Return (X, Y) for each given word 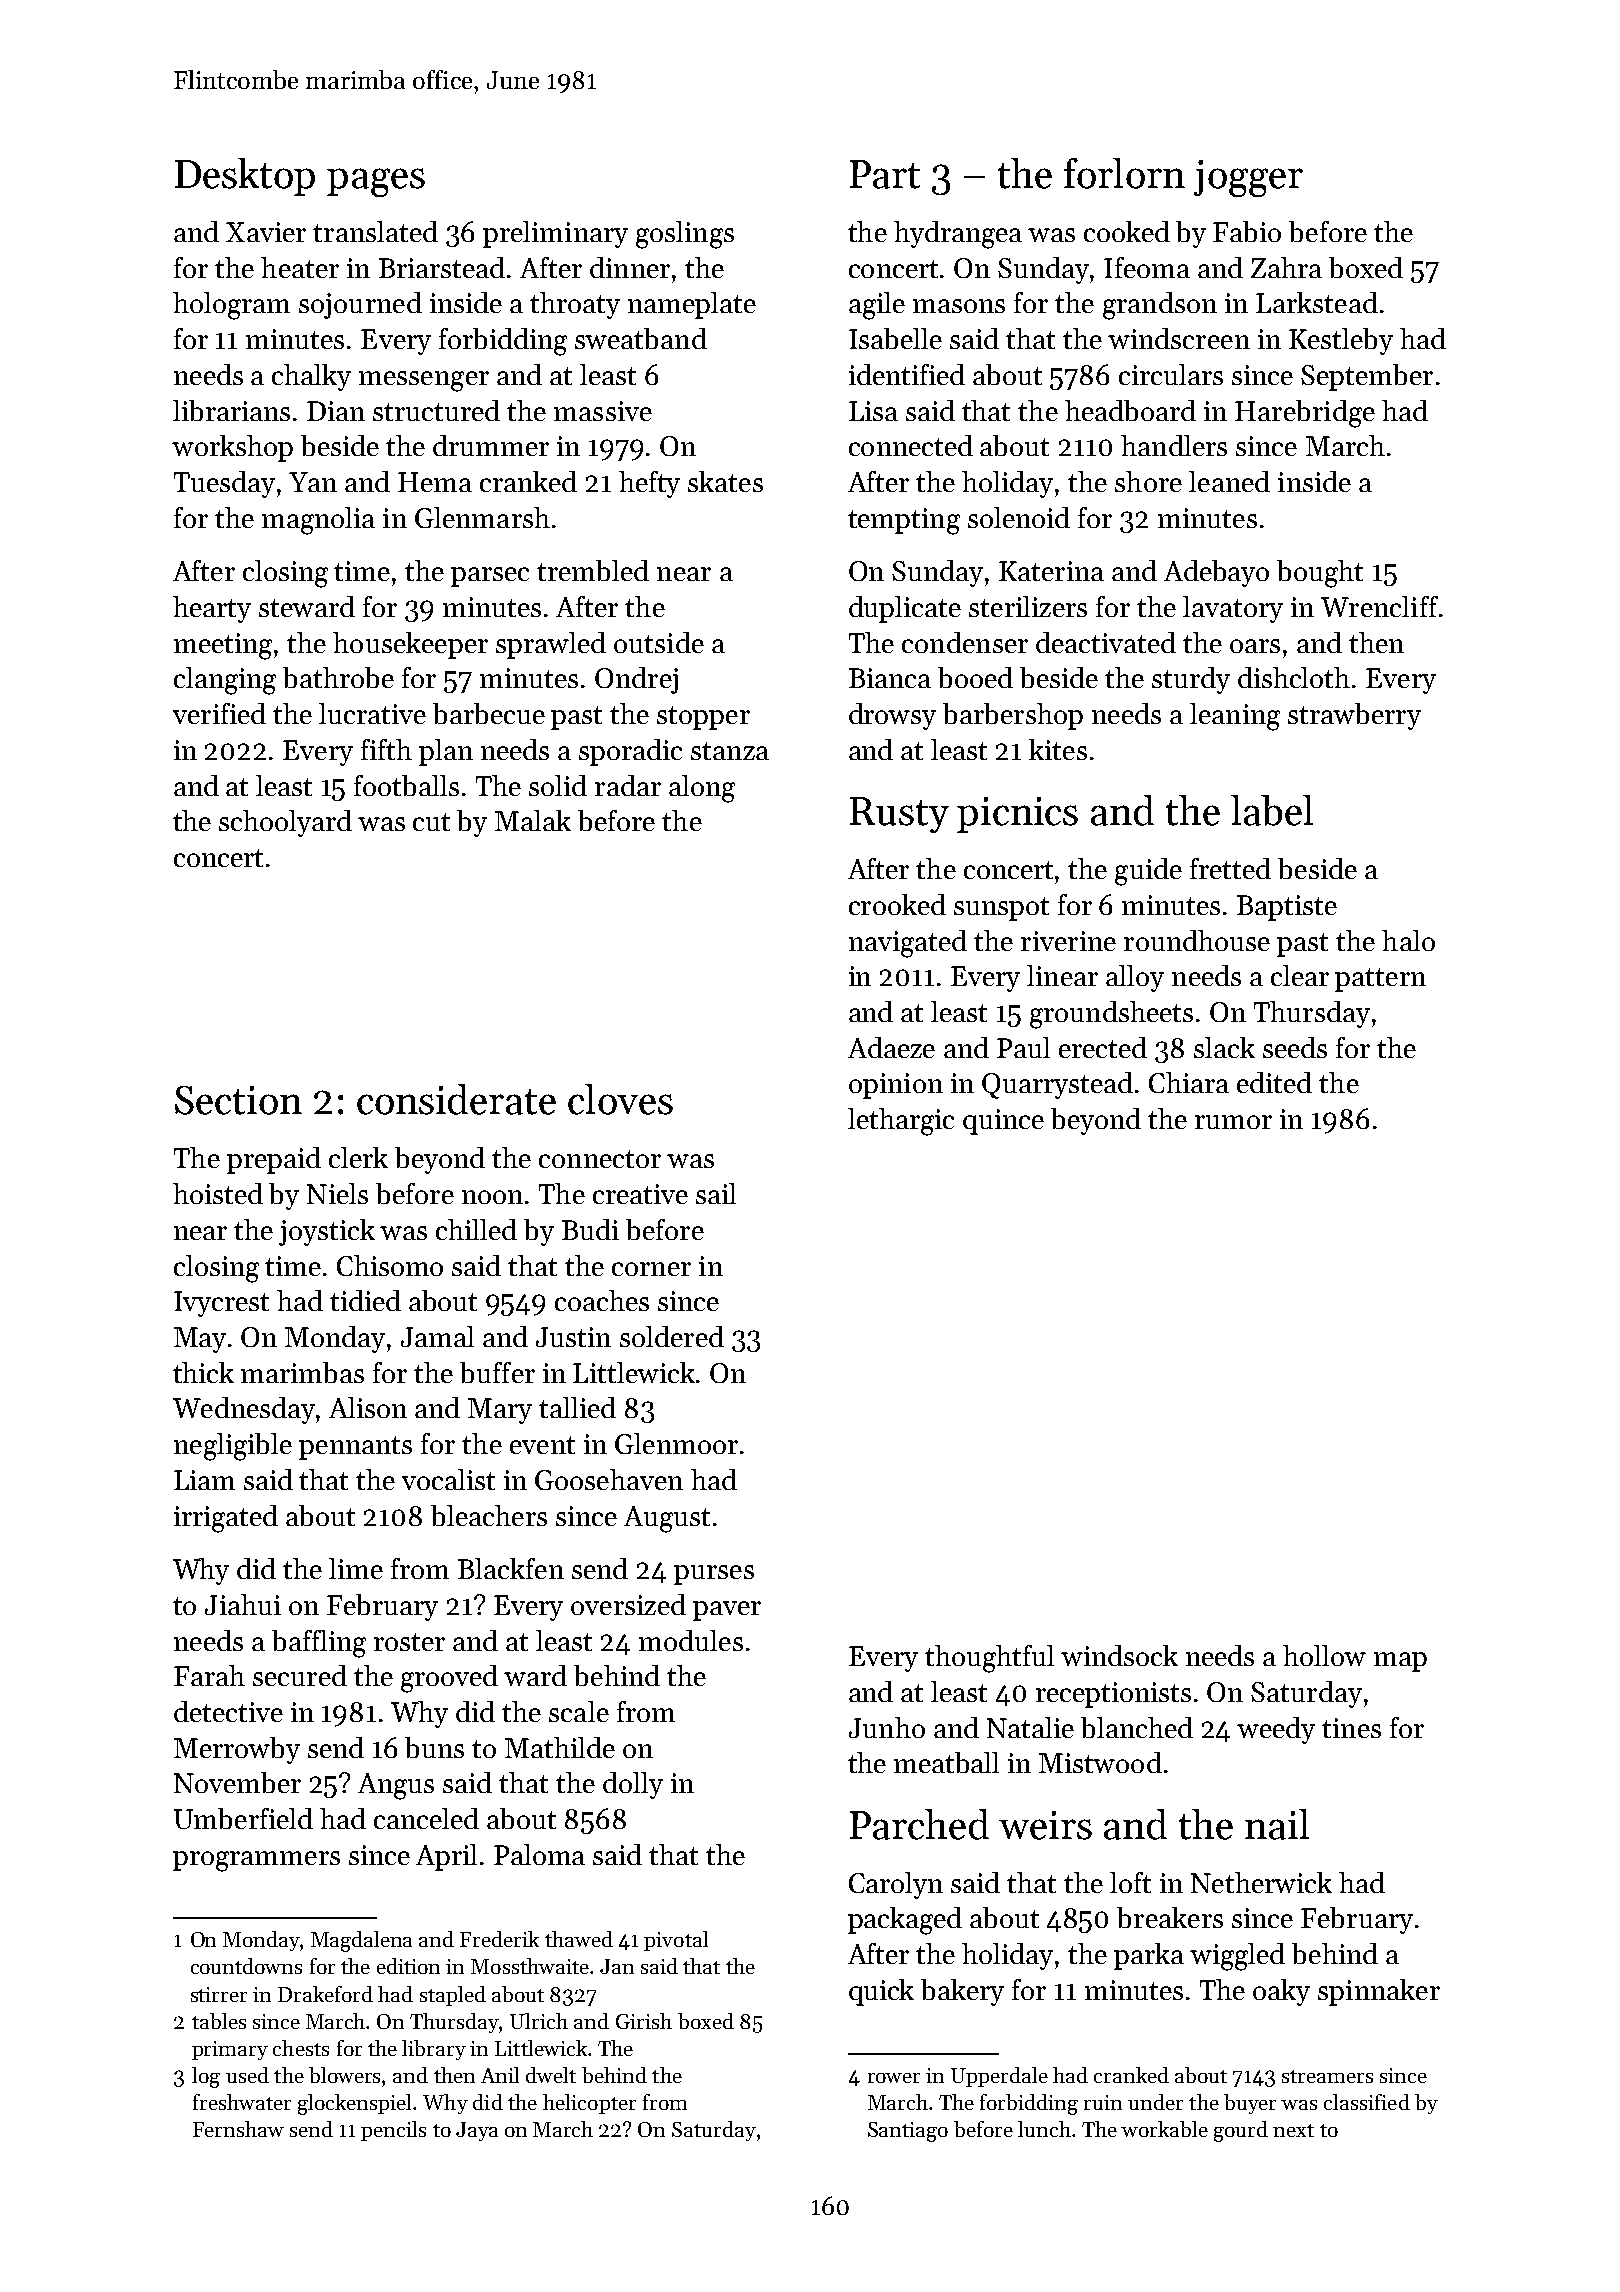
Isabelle (895, 338)
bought (1320, 574)
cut (431, 822)
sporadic (630, 752)
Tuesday (224, 484)
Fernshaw (238, 2129)
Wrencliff (1379, 606)
